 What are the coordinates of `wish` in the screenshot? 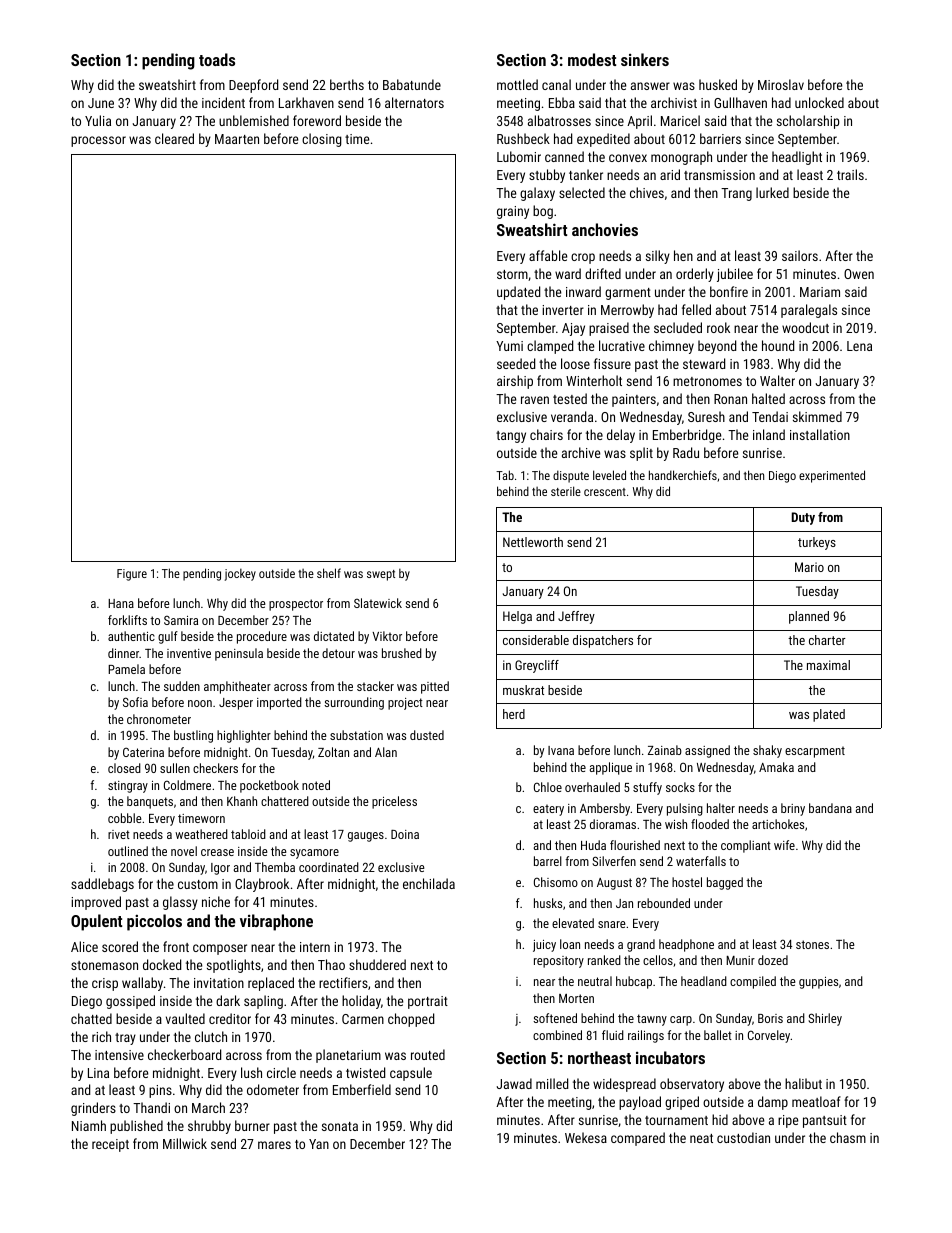 It's located at (676, 824).
